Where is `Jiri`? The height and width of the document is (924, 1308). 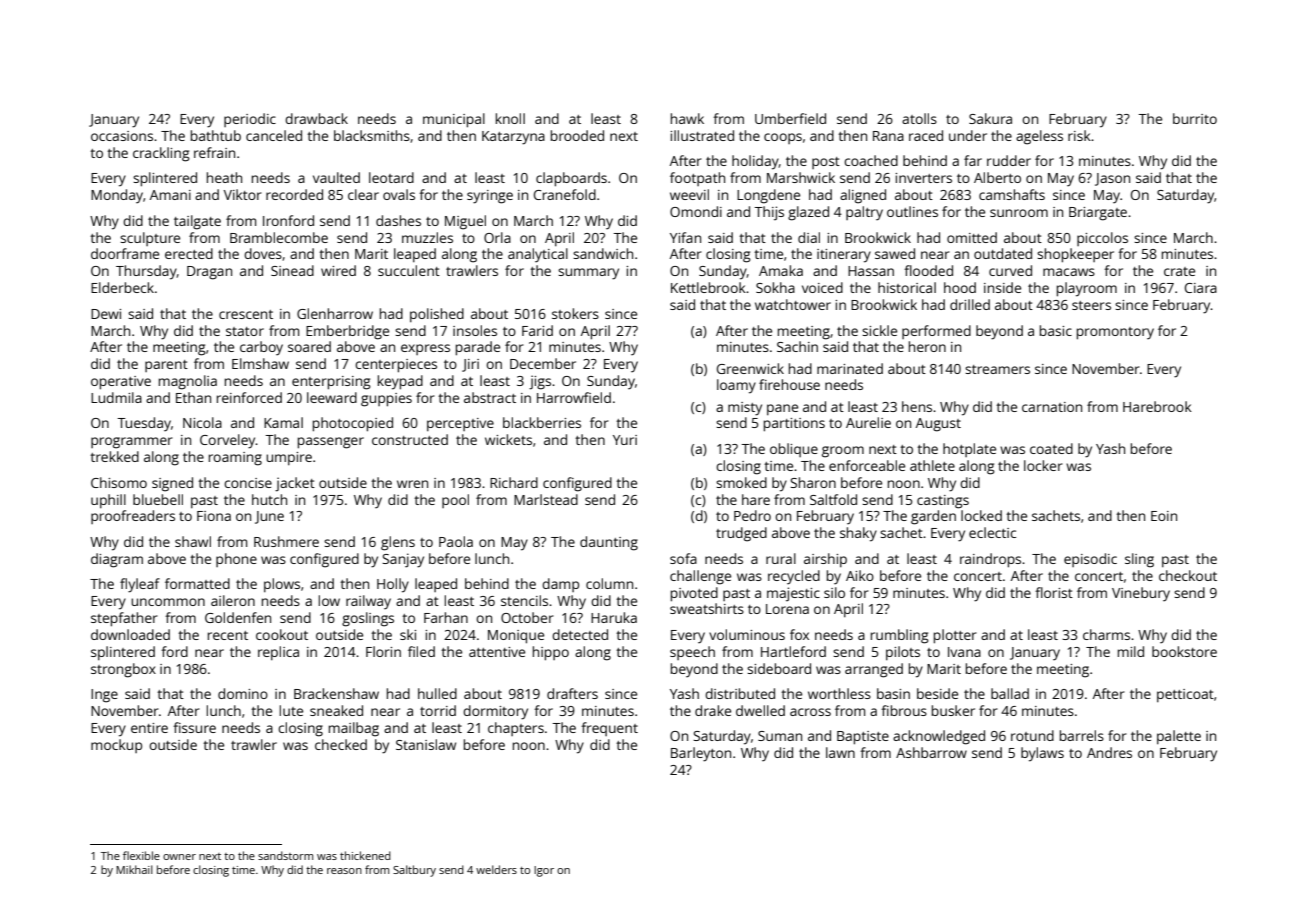
Jiri is located at coordinates (470, 365).
